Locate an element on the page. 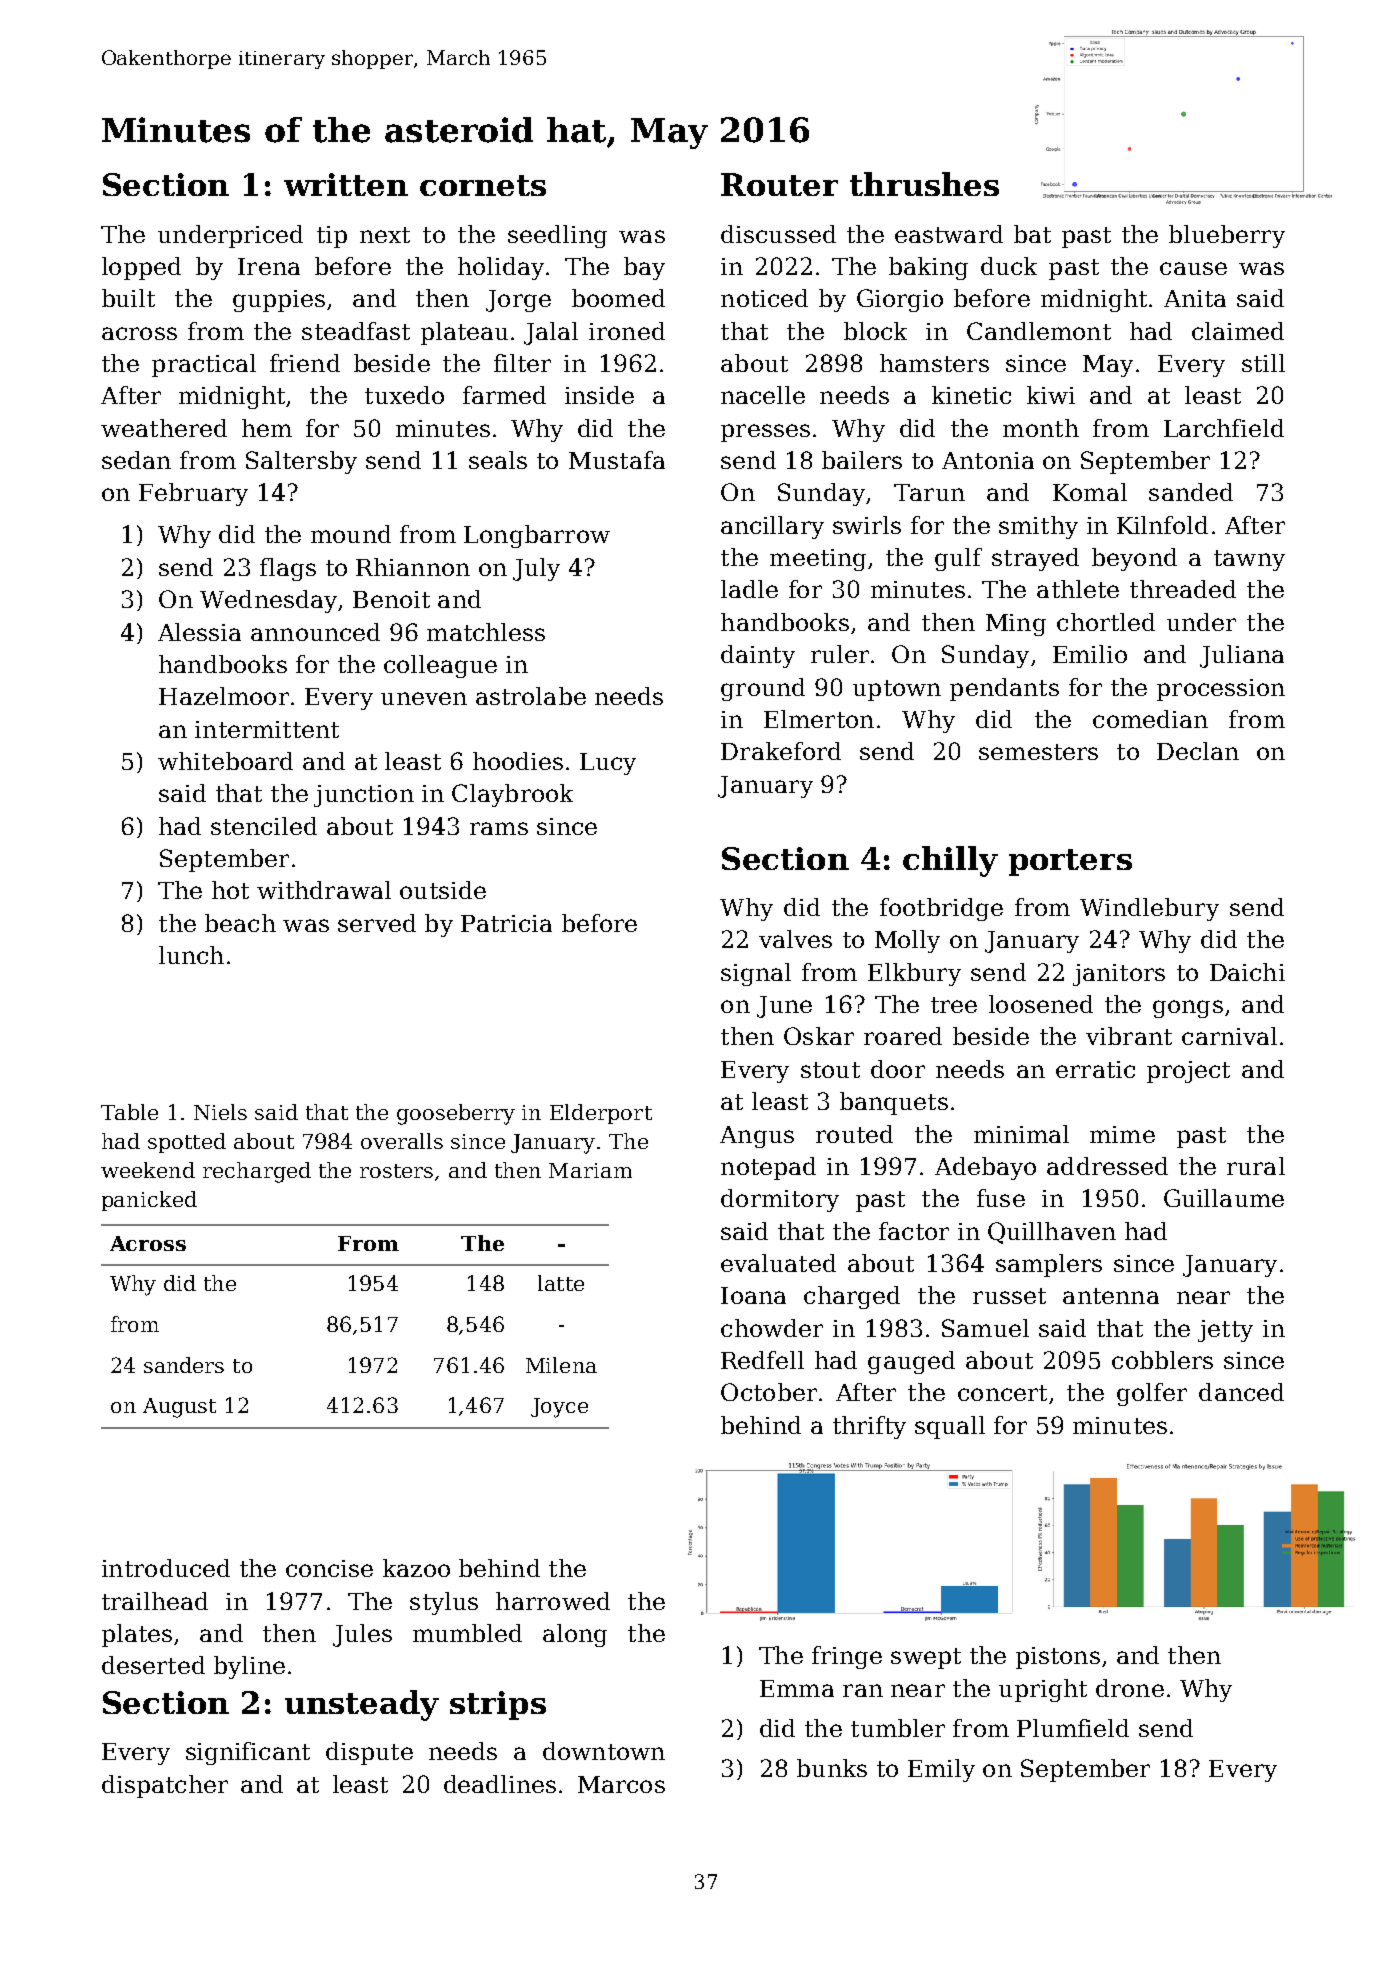  dispatcher is located at coordinates (165, 1786).
